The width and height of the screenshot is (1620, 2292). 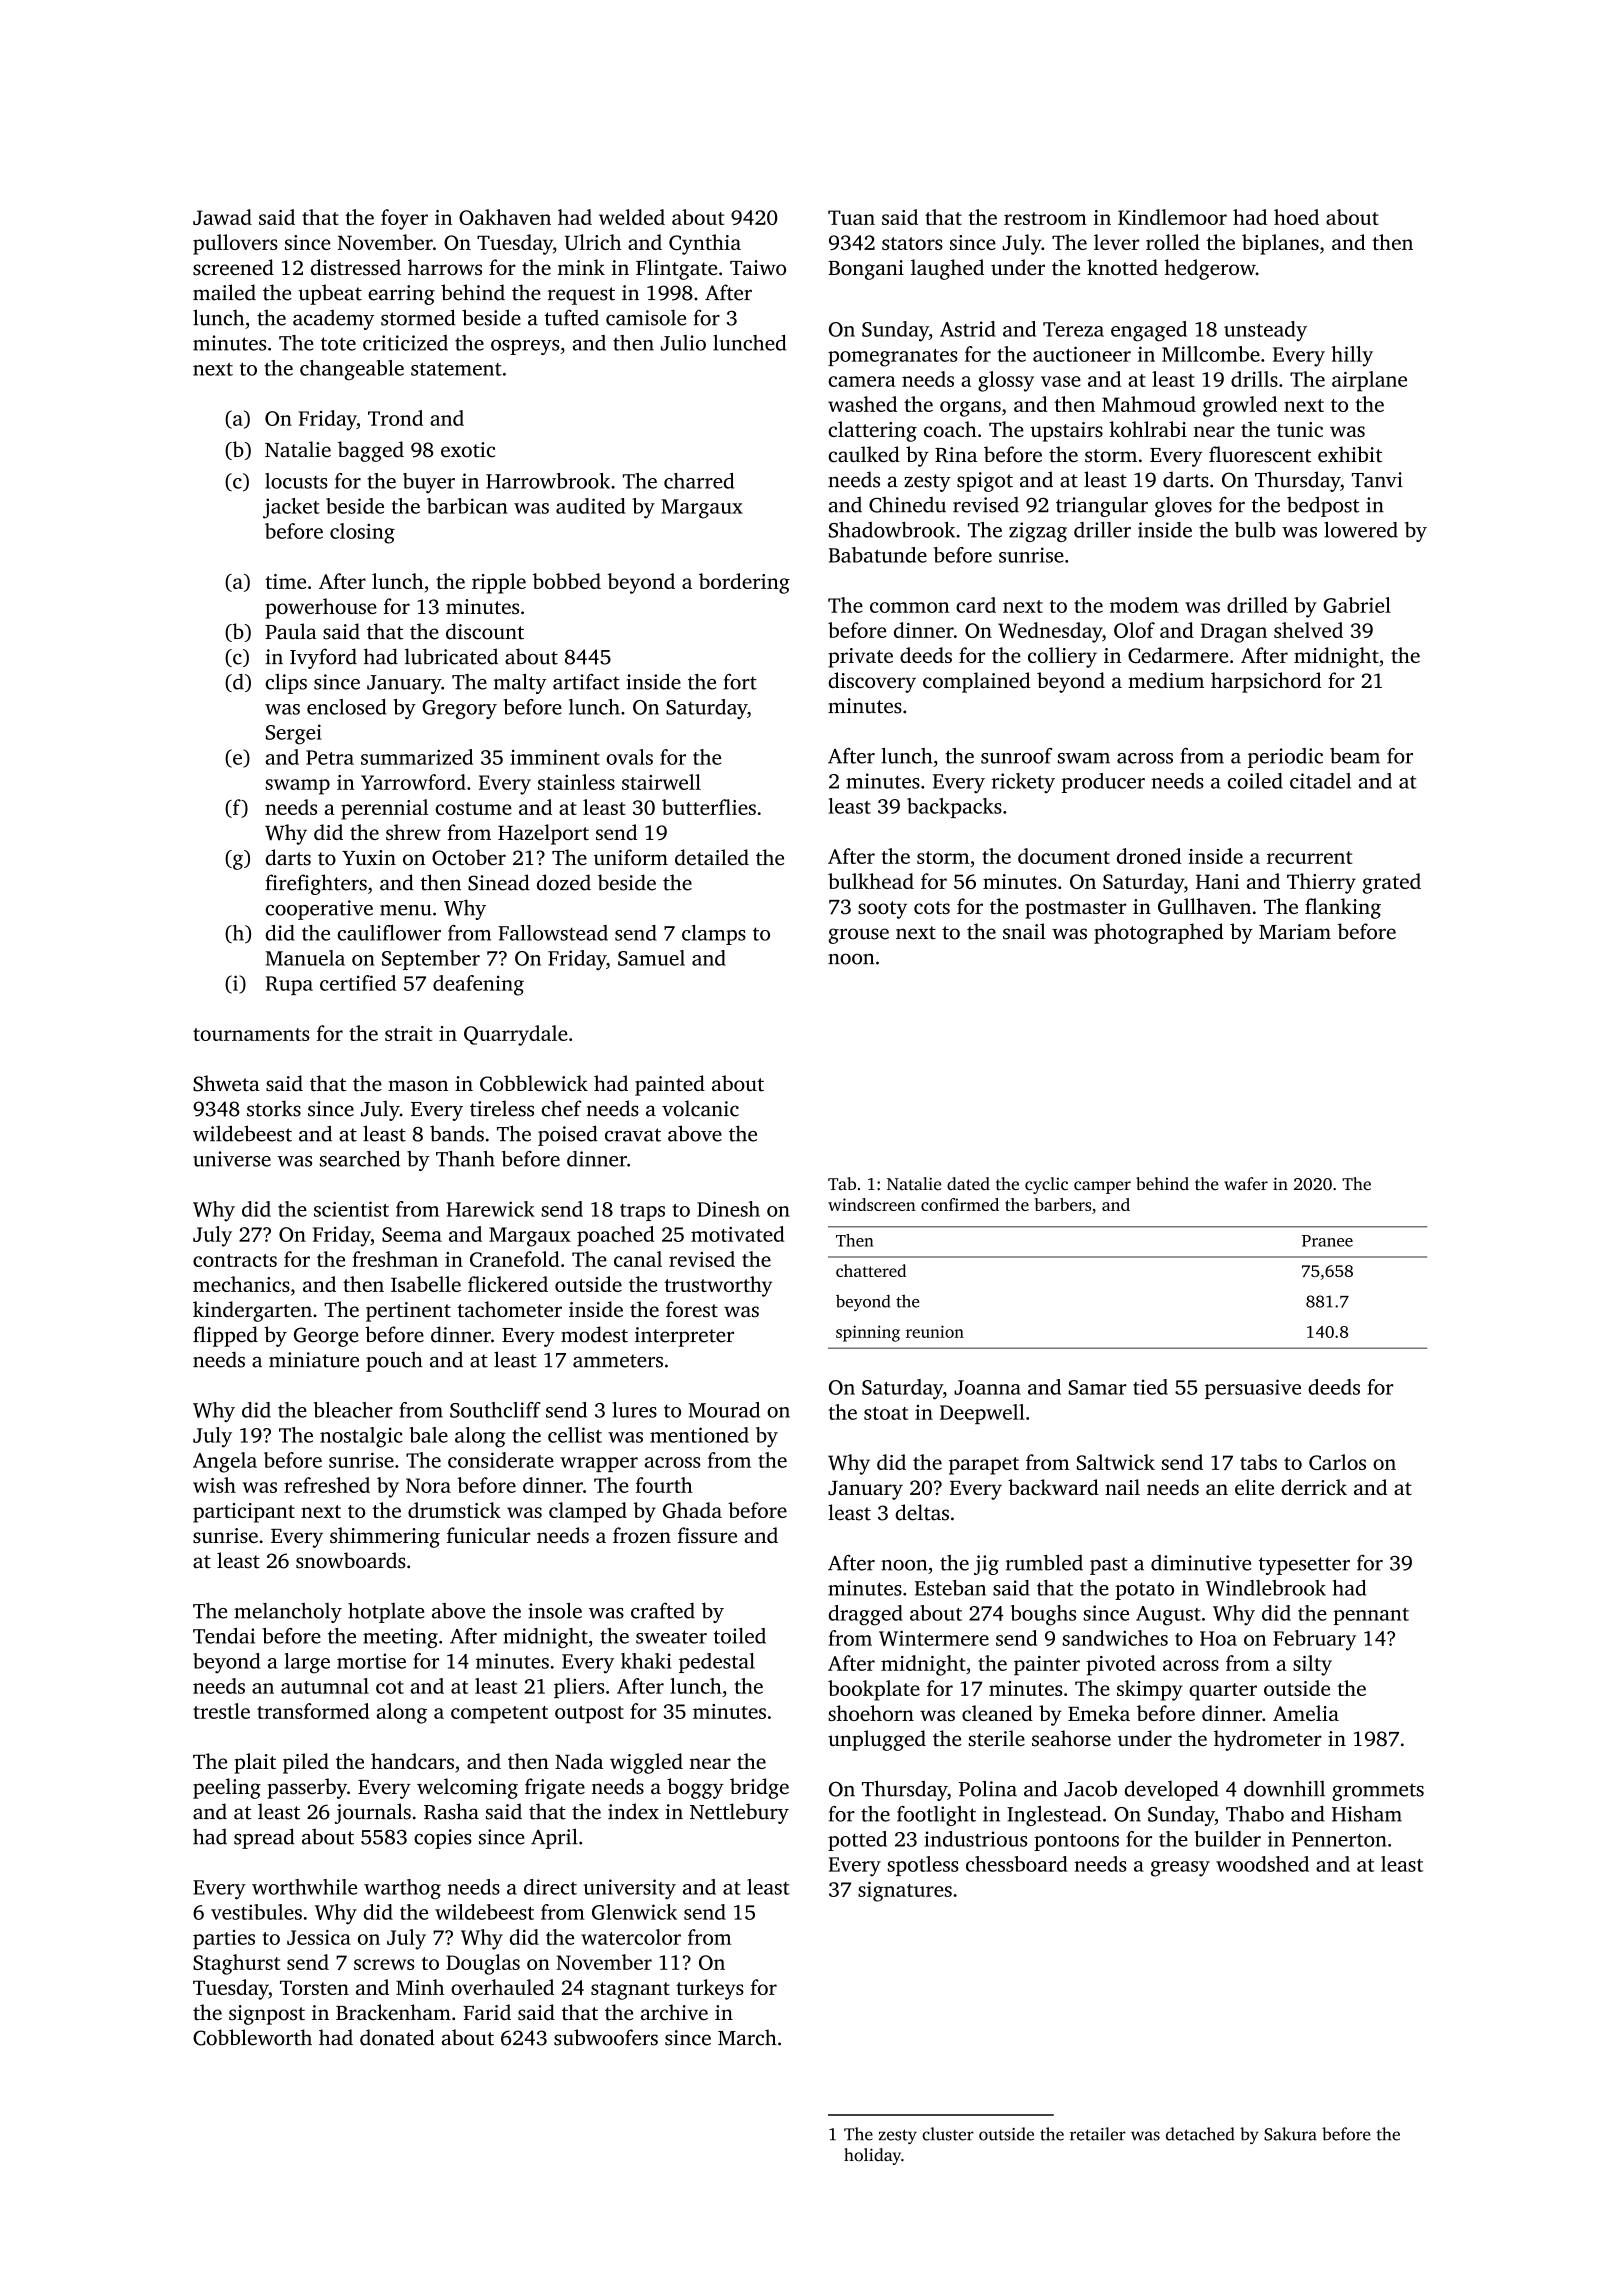 I want to click on tireless, so click(x=502, y=1108).
